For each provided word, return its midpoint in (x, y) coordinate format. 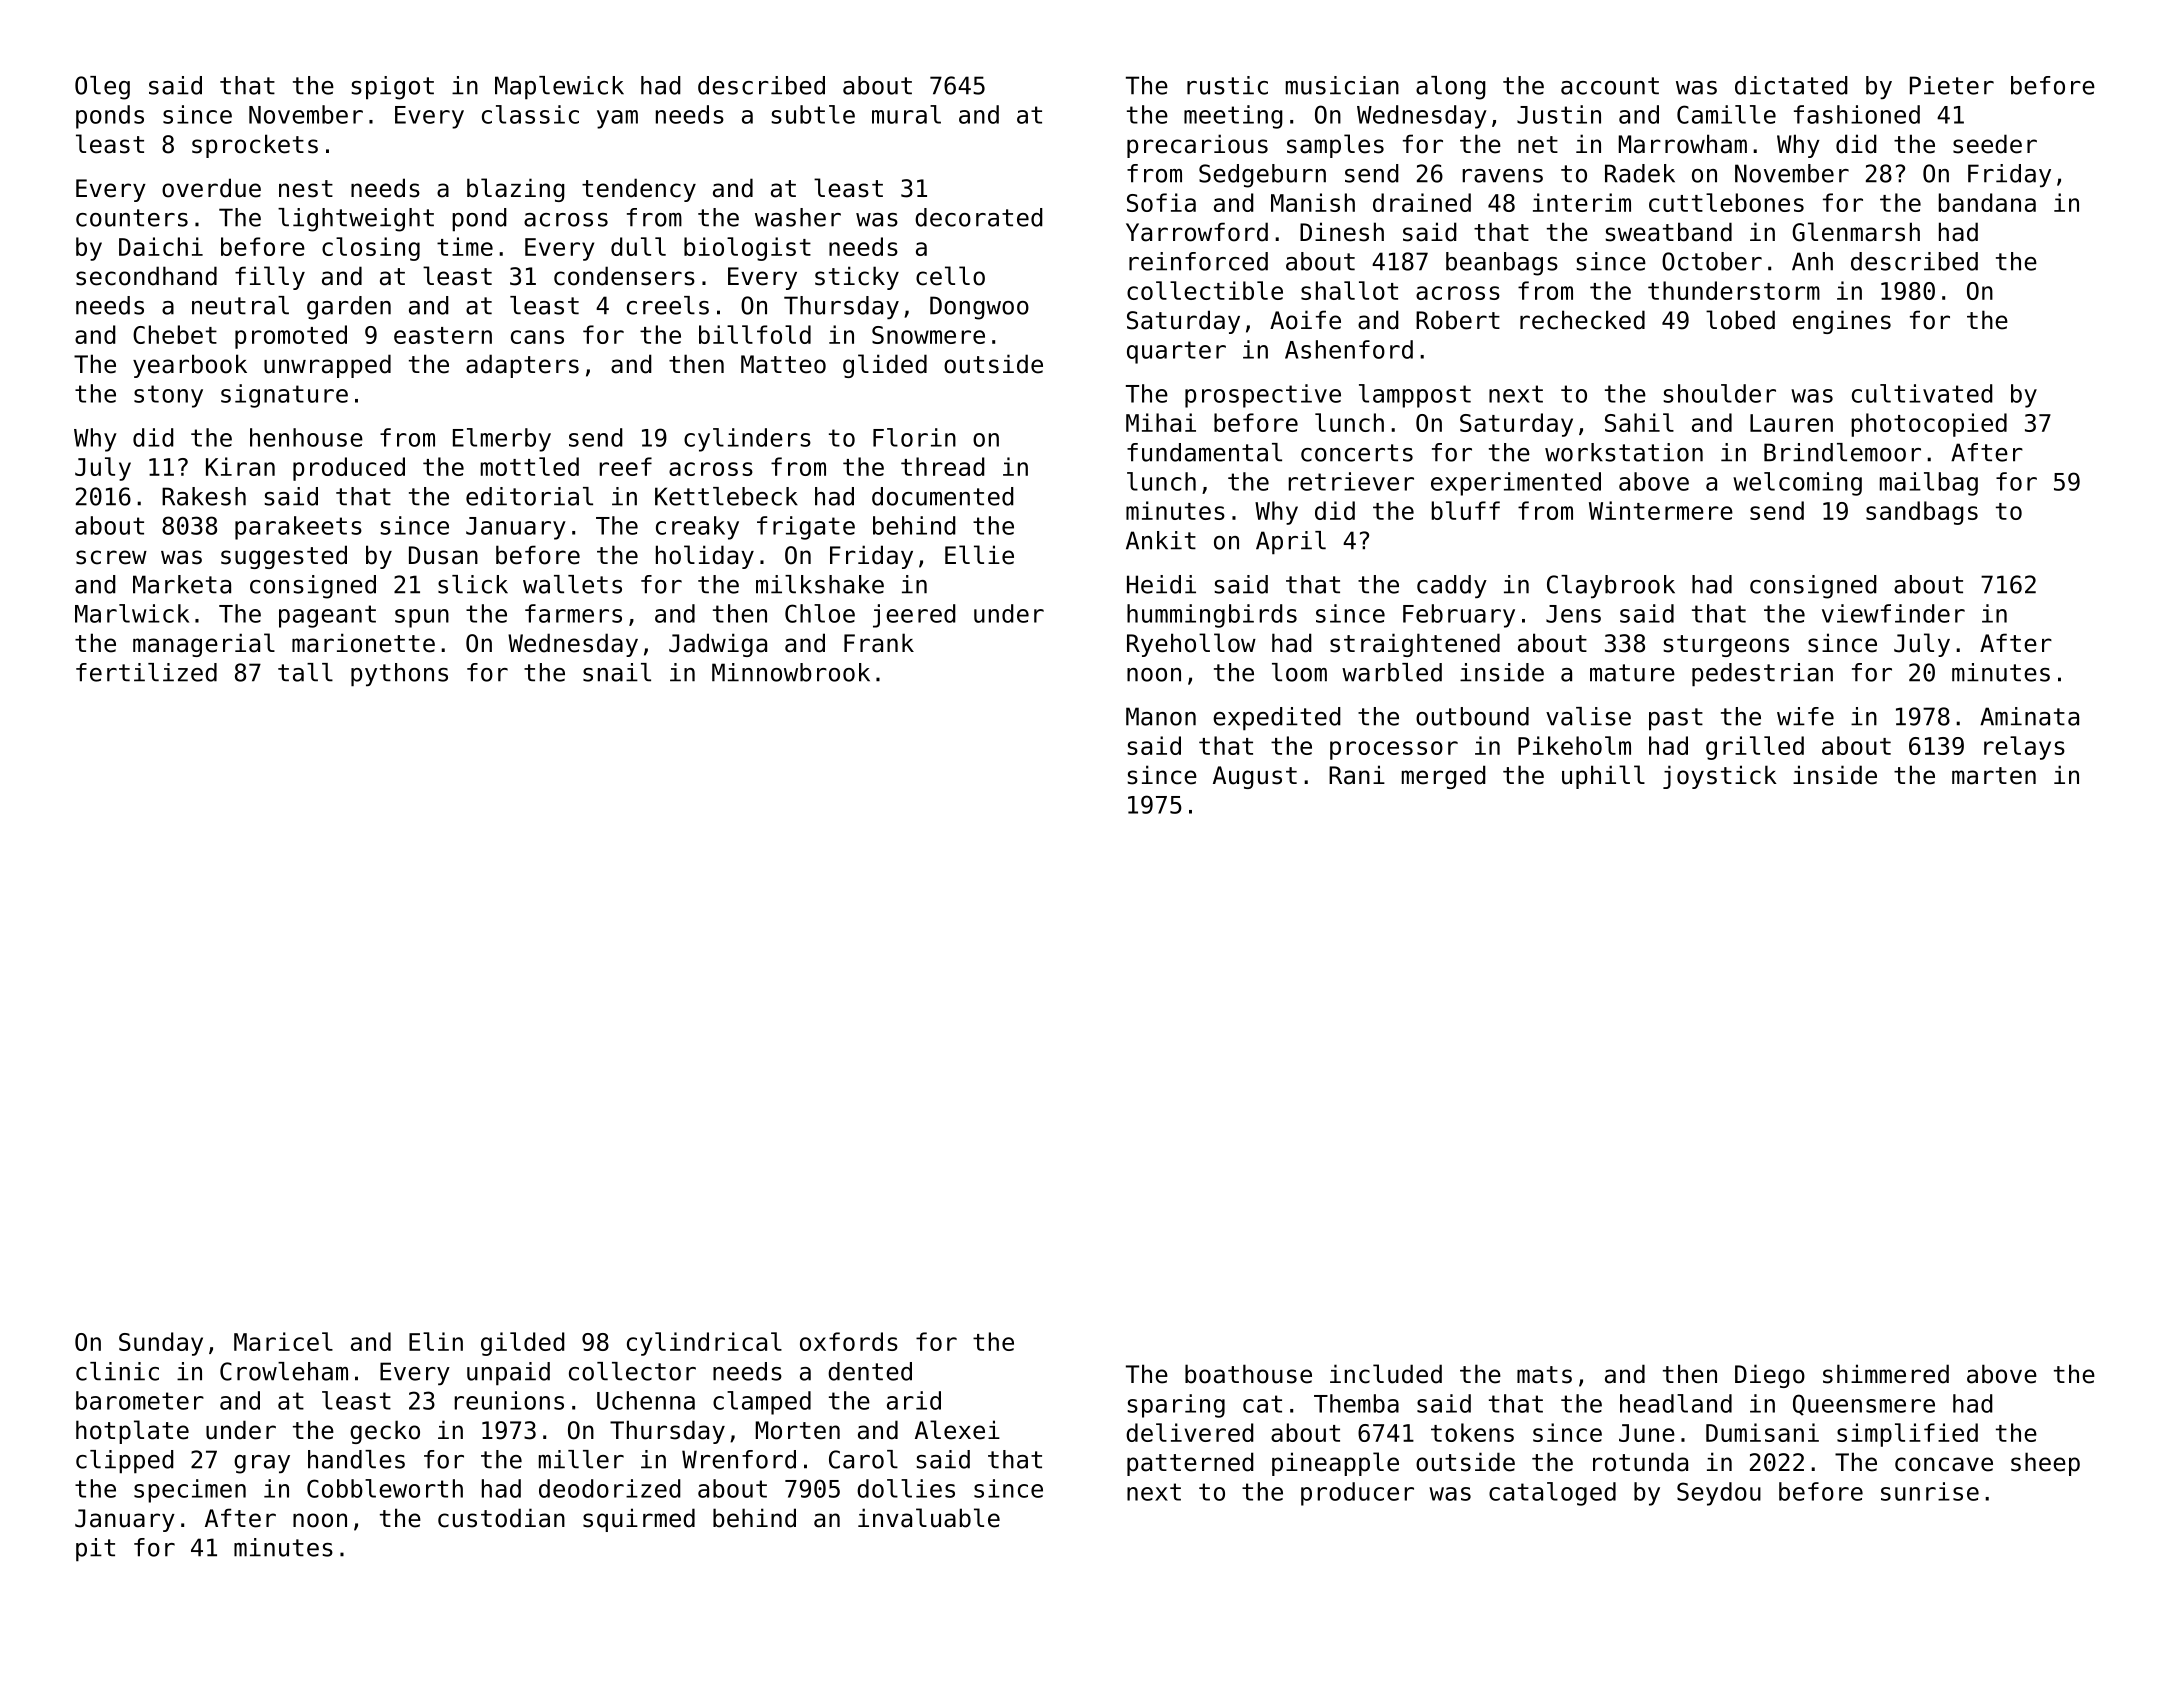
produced (349, 469)
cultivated (1922, 393)
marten (1994, 776)
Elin (436, 1341)
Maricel (283, 1341)
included (1386, 1374)
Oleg (102, 88)
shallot (1349, 290)
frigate (806, 528)
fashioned (1857, 114)
